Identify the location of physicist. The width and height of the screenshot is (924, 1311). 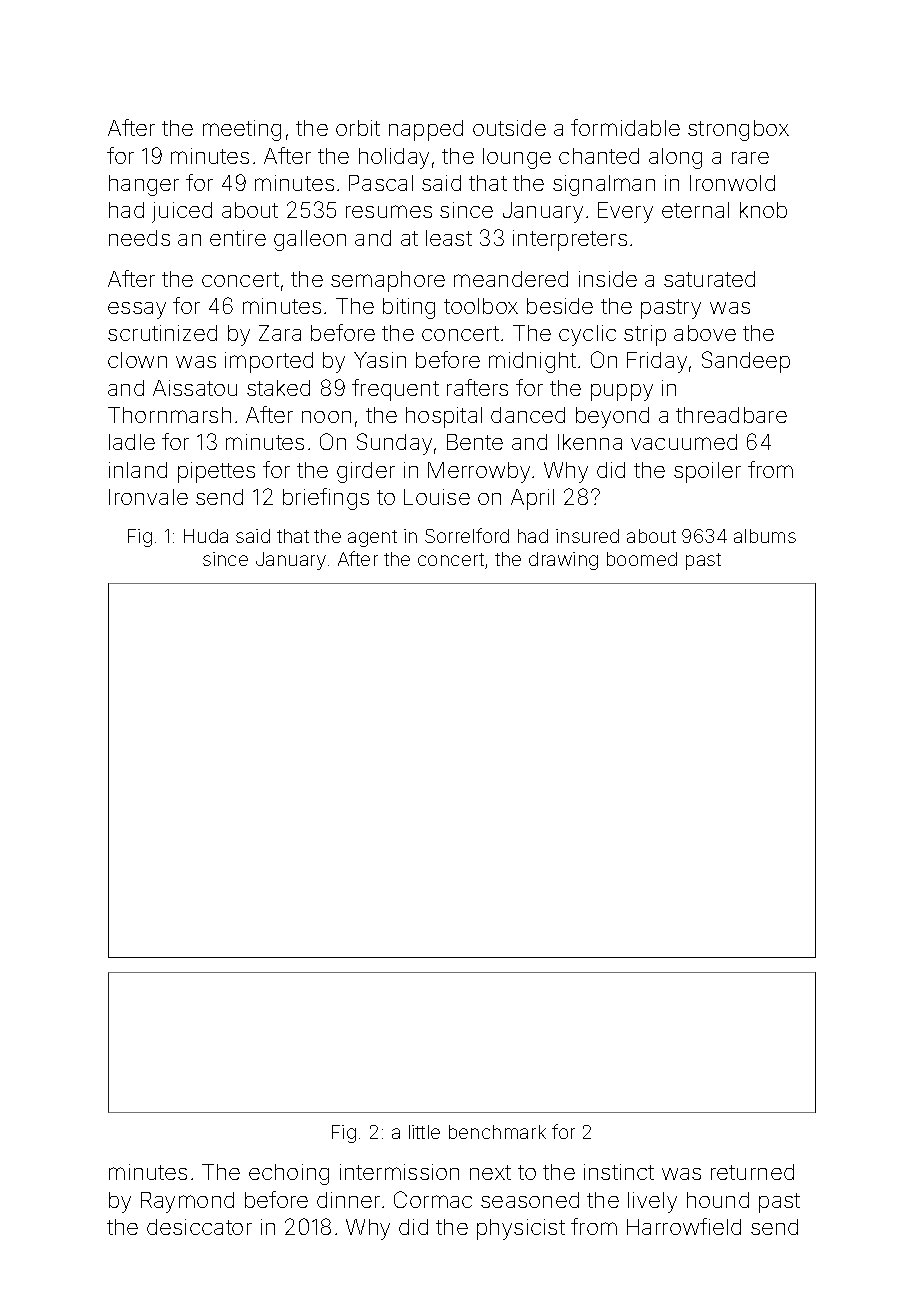
(521, 1229).
